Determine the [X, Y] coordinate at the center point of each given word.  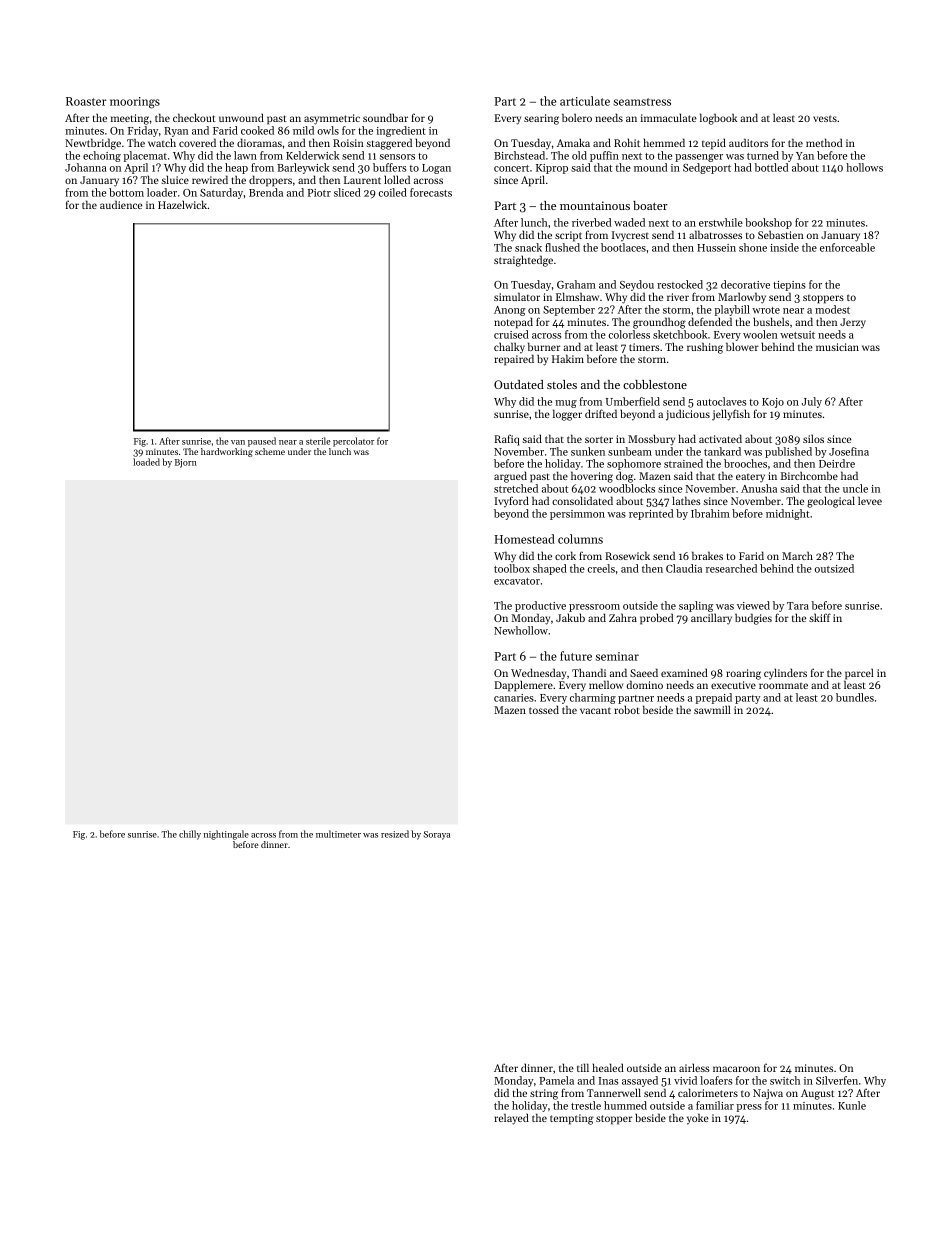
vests [825, 118]
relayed [511, 1119]
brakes [707, 555]
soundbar [385, 117]
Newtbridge [93, 144]
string [544, 1094]
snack [528, 247]
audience [121, 204]
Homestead [524, 539]
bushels [771, 321]
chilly [190, 835]
